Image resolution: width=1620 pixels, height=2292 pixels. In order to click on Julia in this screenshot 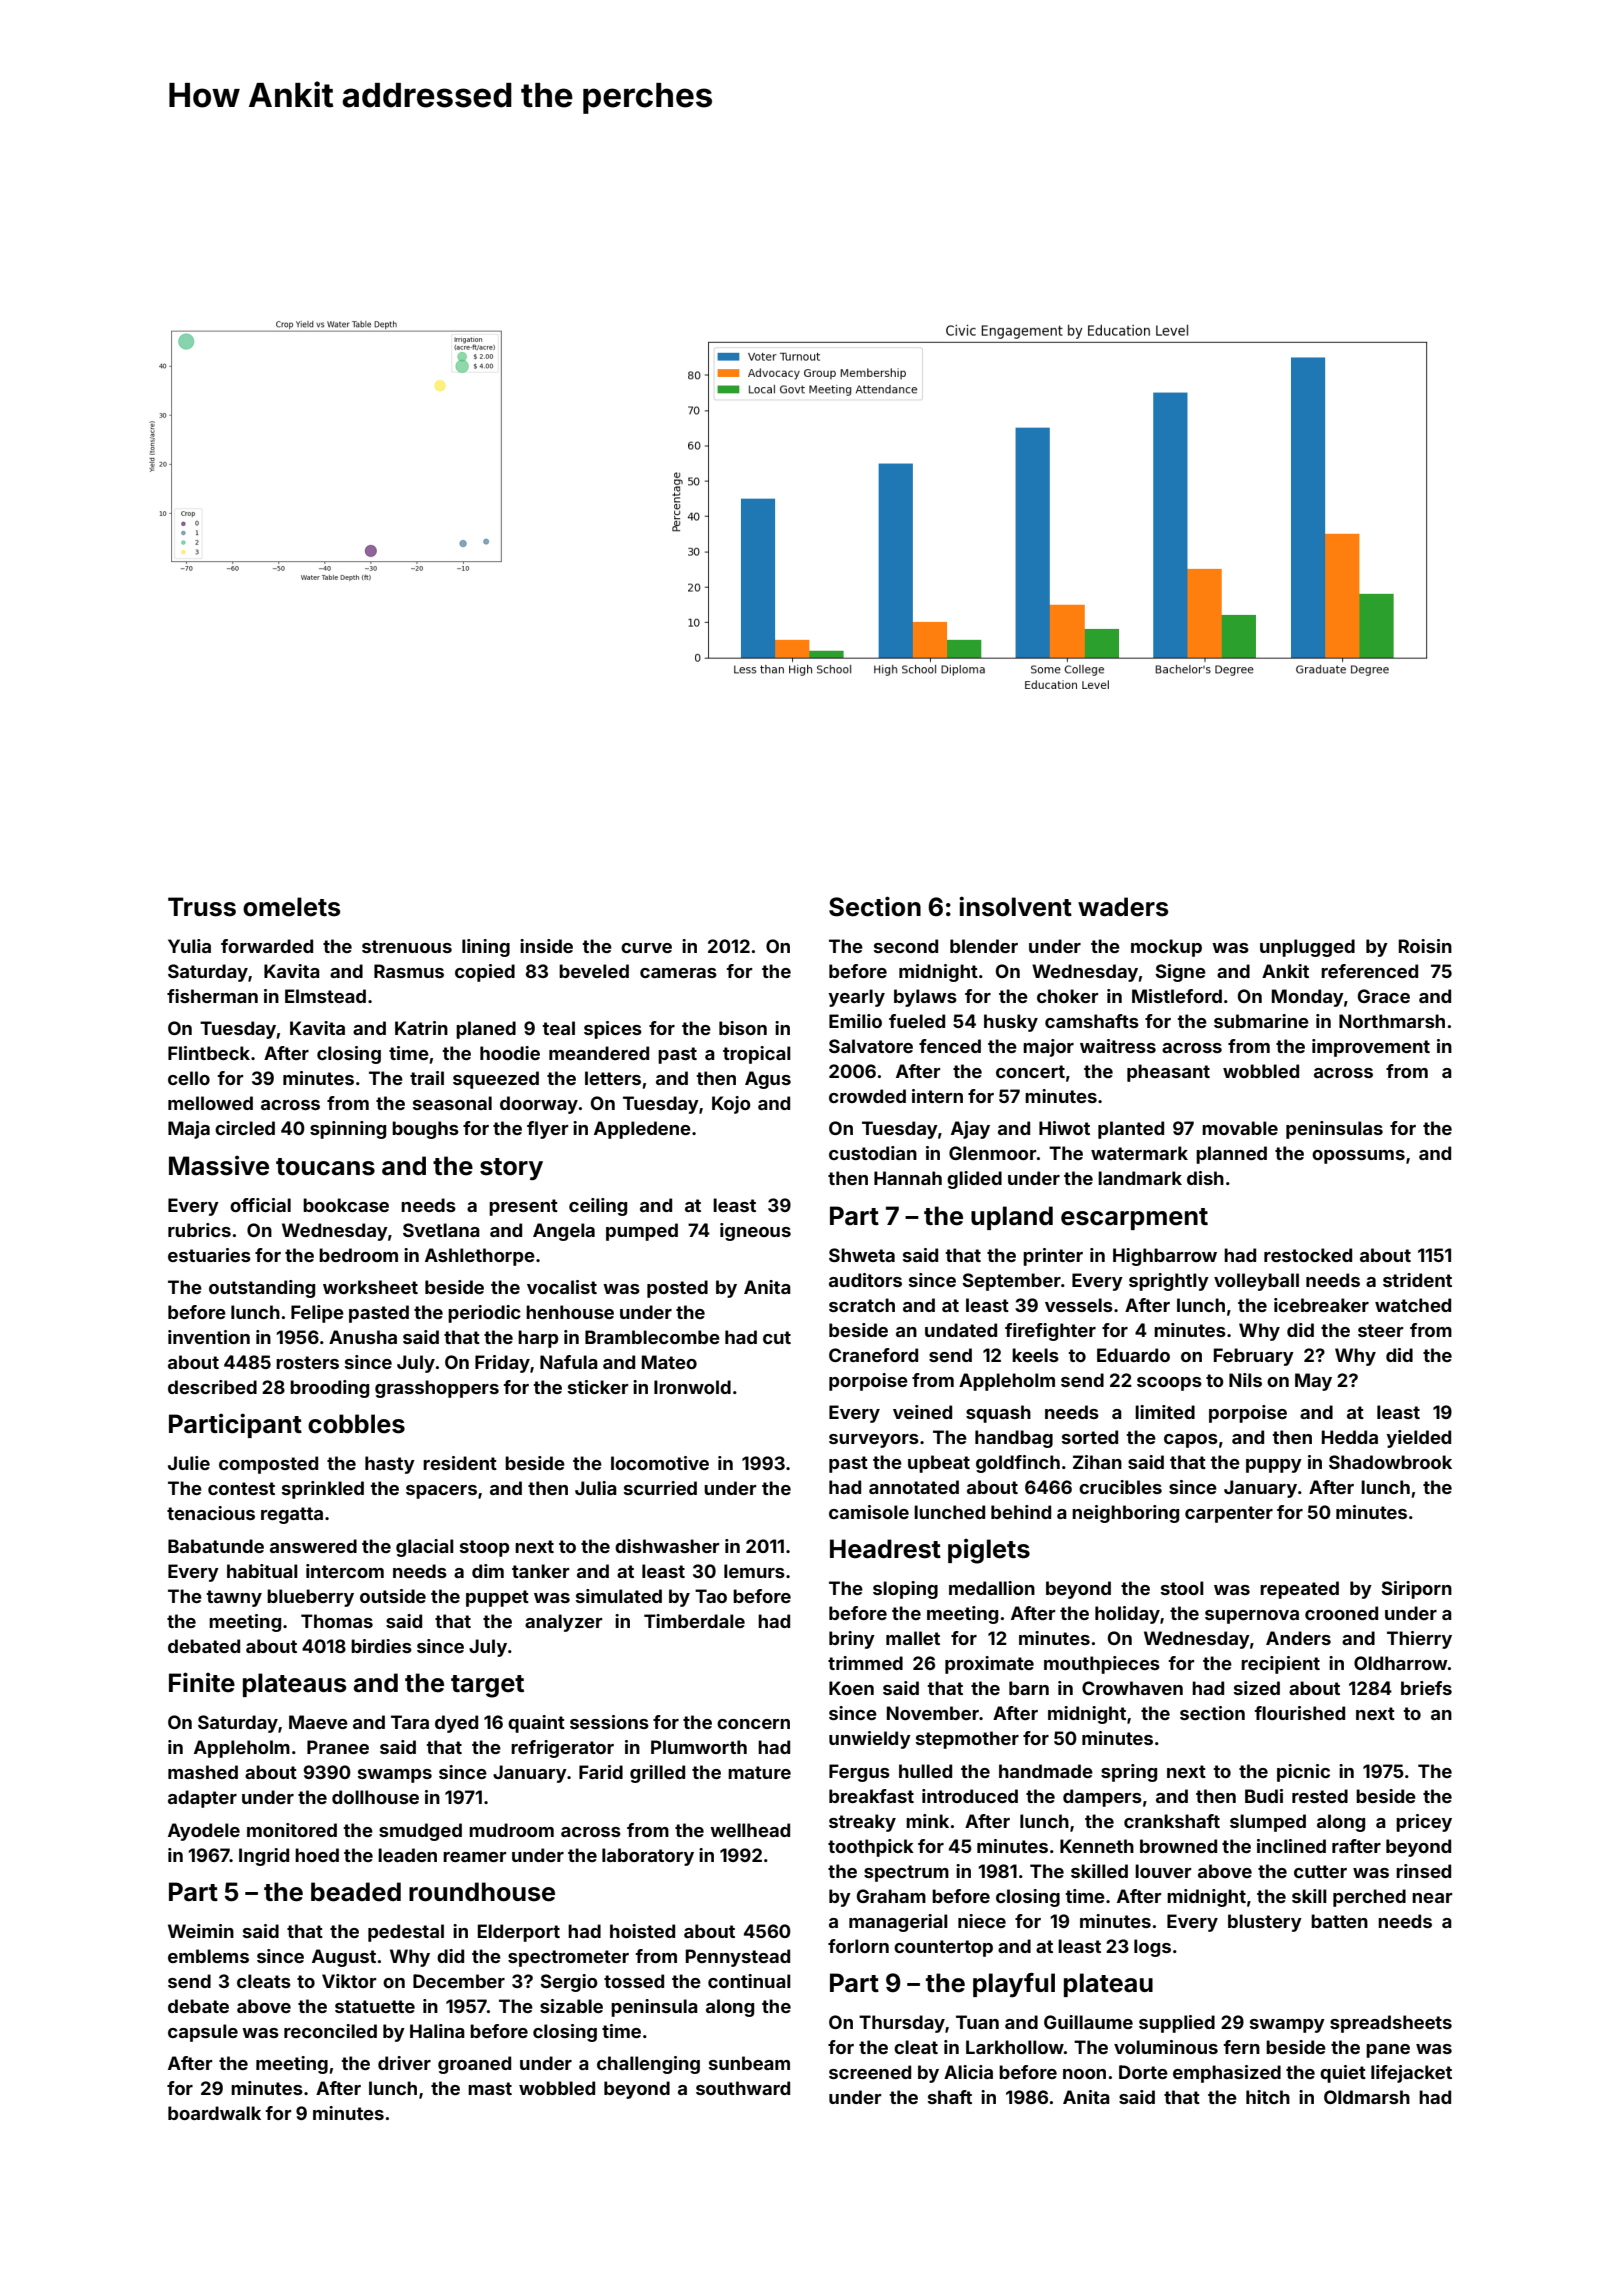, I will do `click(596, 1488)`.
